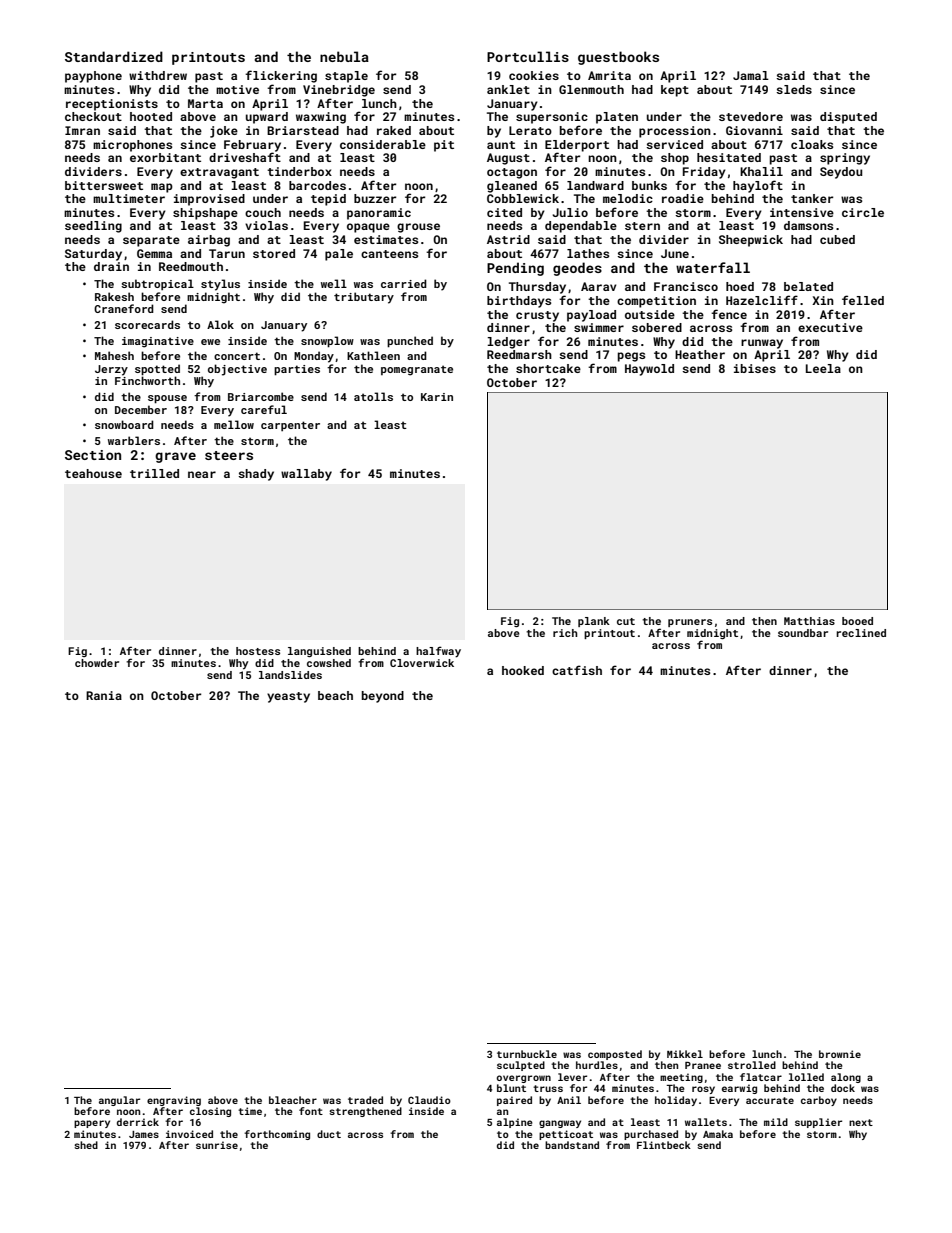 The width and height of the image is (952, 1233). What do you see at coordinates (111, 266) in the image?
I see `drain` at bounding box center [111, 266].
